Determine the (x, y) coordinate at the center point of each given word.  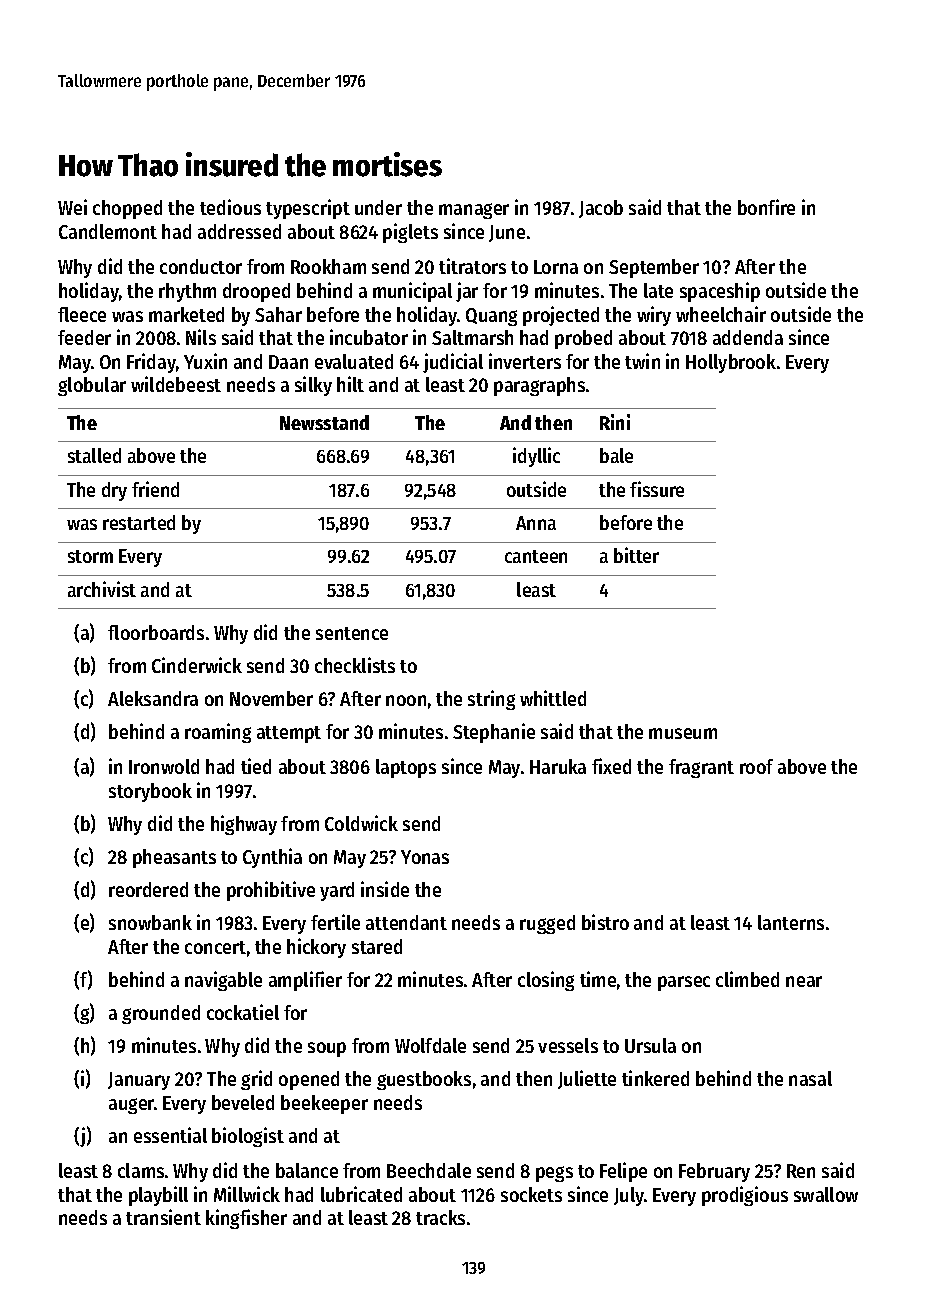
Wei (72, 207)
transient (163, 1217)
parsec (684, 983)
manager (474, 211)
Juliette (587, 1079)
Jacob (601, 209)
